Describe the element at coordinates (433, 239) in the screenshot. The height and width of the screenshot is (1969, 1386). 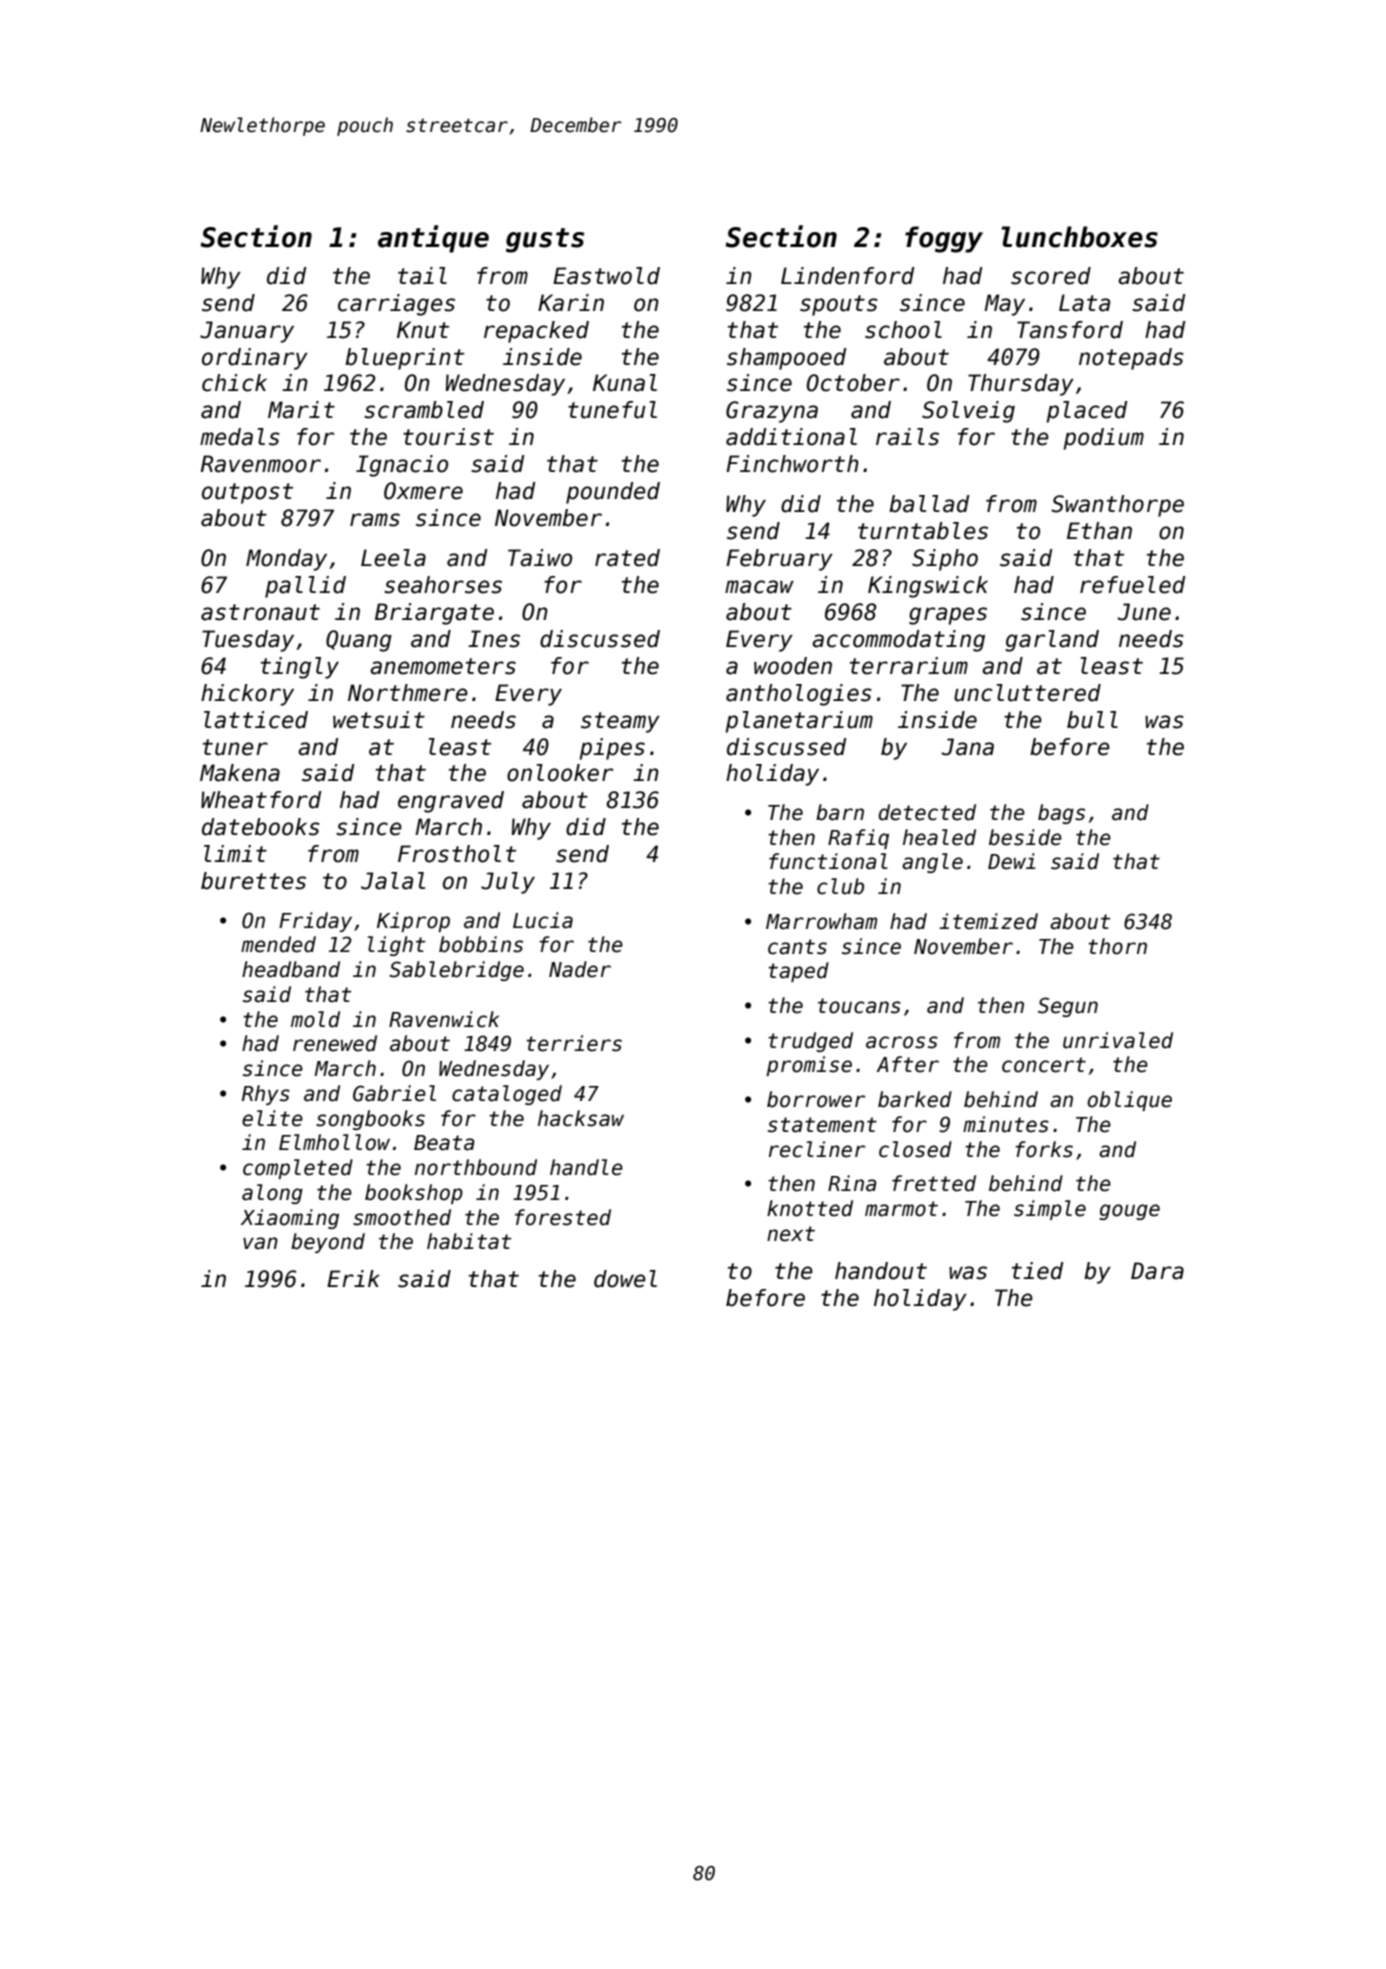
I see `antique` at that location.
